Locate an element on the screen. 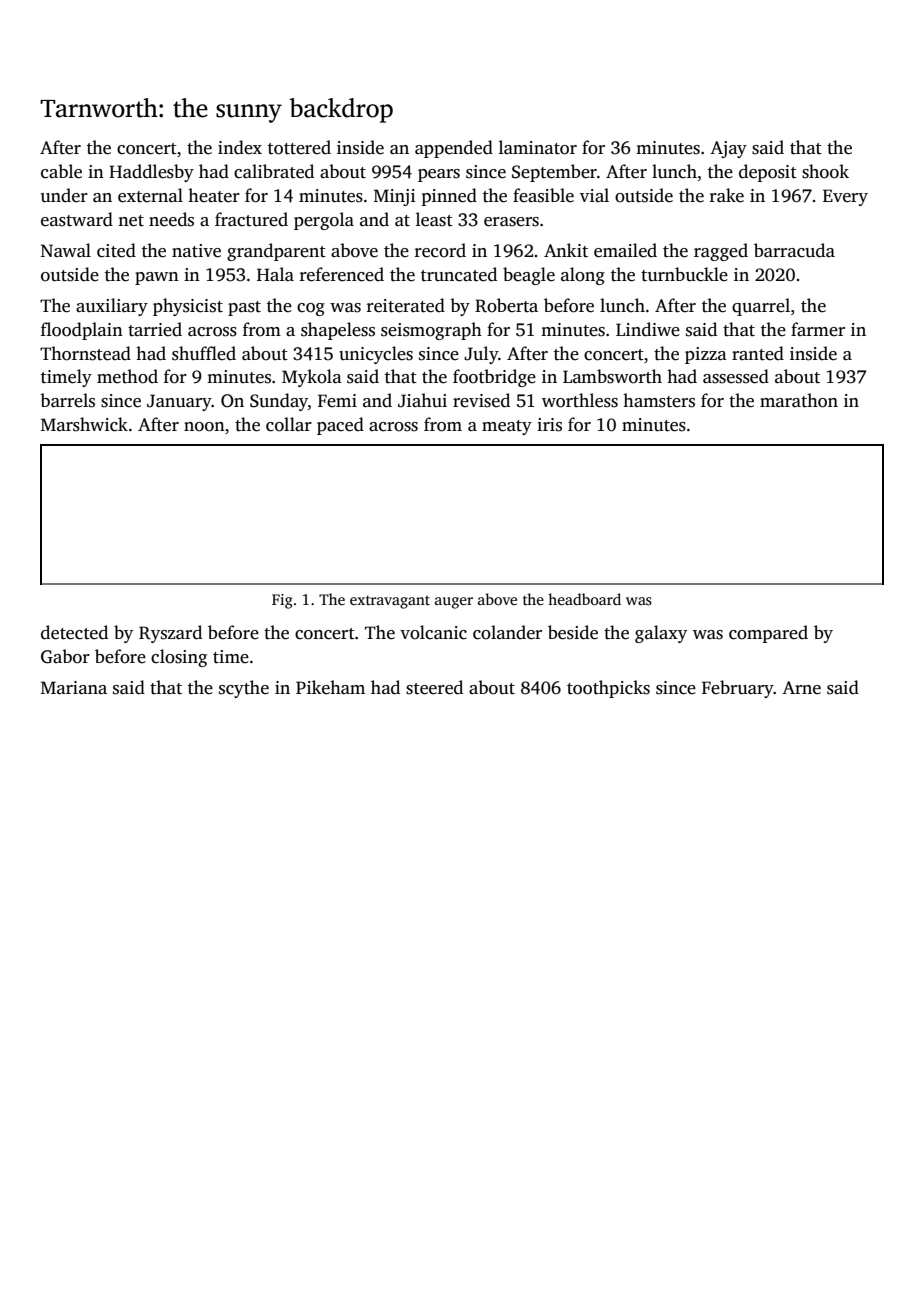  appended is located at coordinates (454, 149).
